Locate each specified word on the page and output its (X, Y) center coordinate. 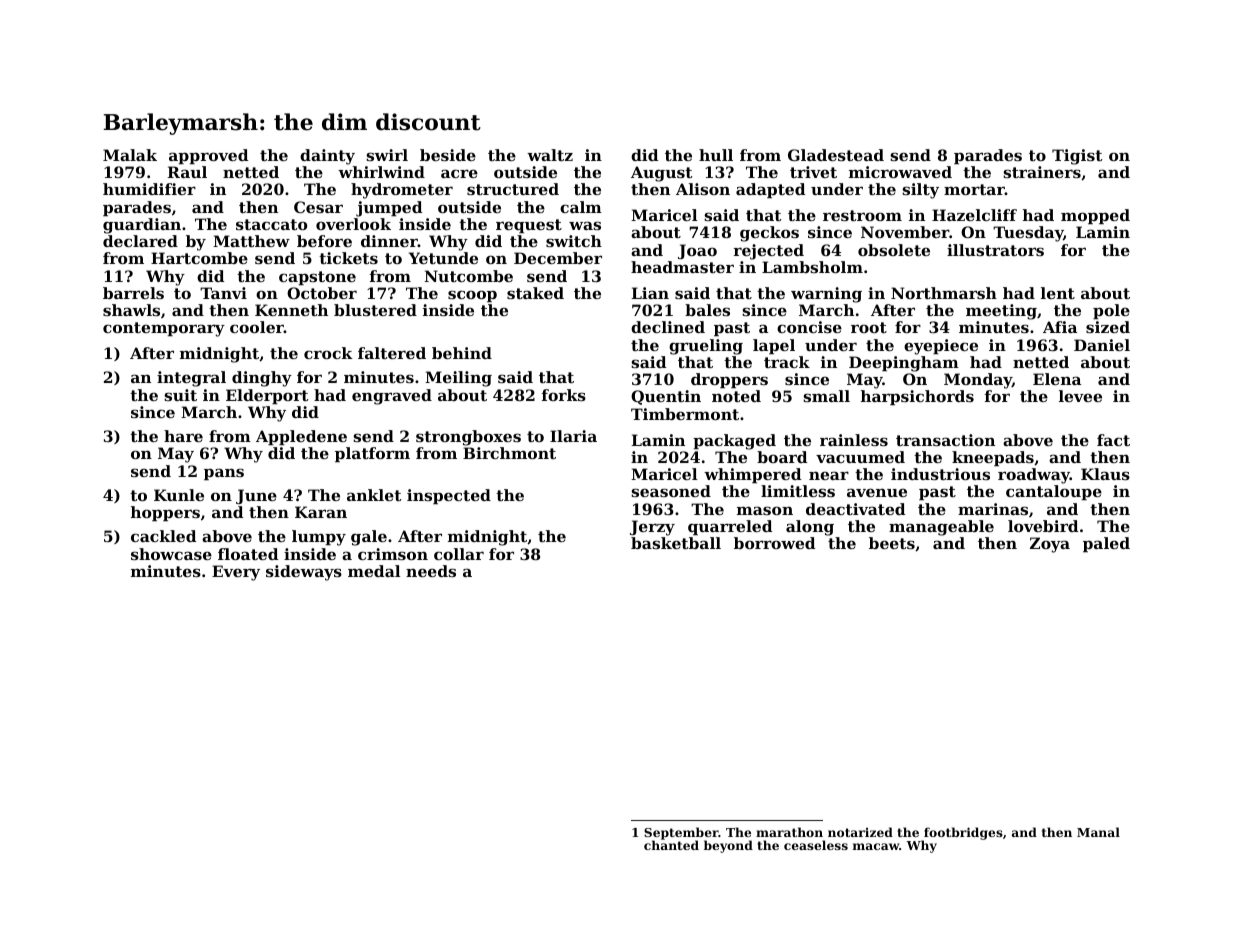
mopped (1095, 216)
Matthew (251, 241)
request (529, 226)
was (585, 225)
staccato (271, 224)
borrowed (774, 543)
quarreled (730, 527)
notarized (860, 832)
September (681, 834)
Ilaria (573, 436)
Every (236, 573)
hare (183, 436)
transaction (945, 440)
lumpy (319, 538)
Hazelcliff (974, 215)
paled (1106, 544)
